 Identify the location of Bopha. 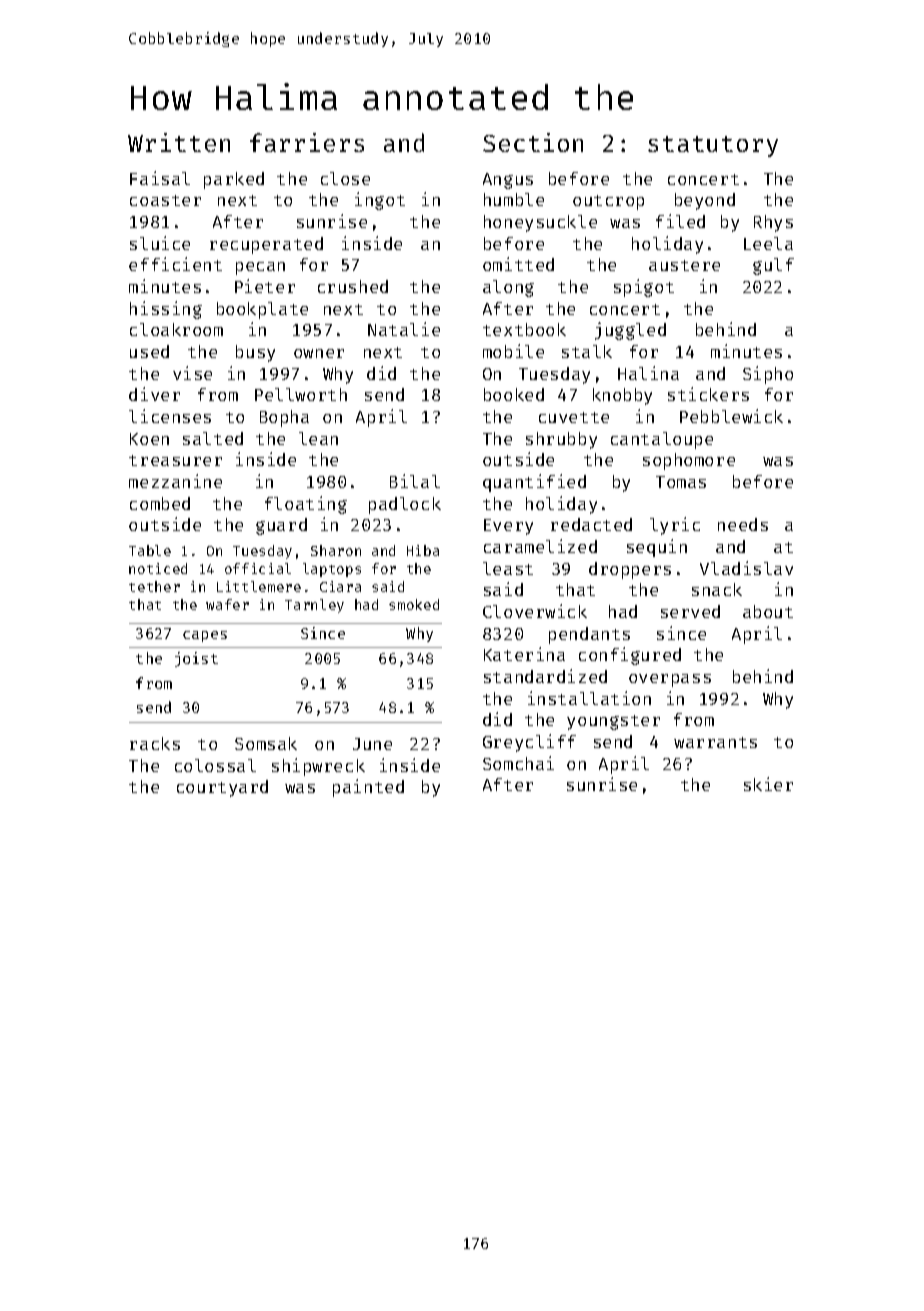
(284, 418).
